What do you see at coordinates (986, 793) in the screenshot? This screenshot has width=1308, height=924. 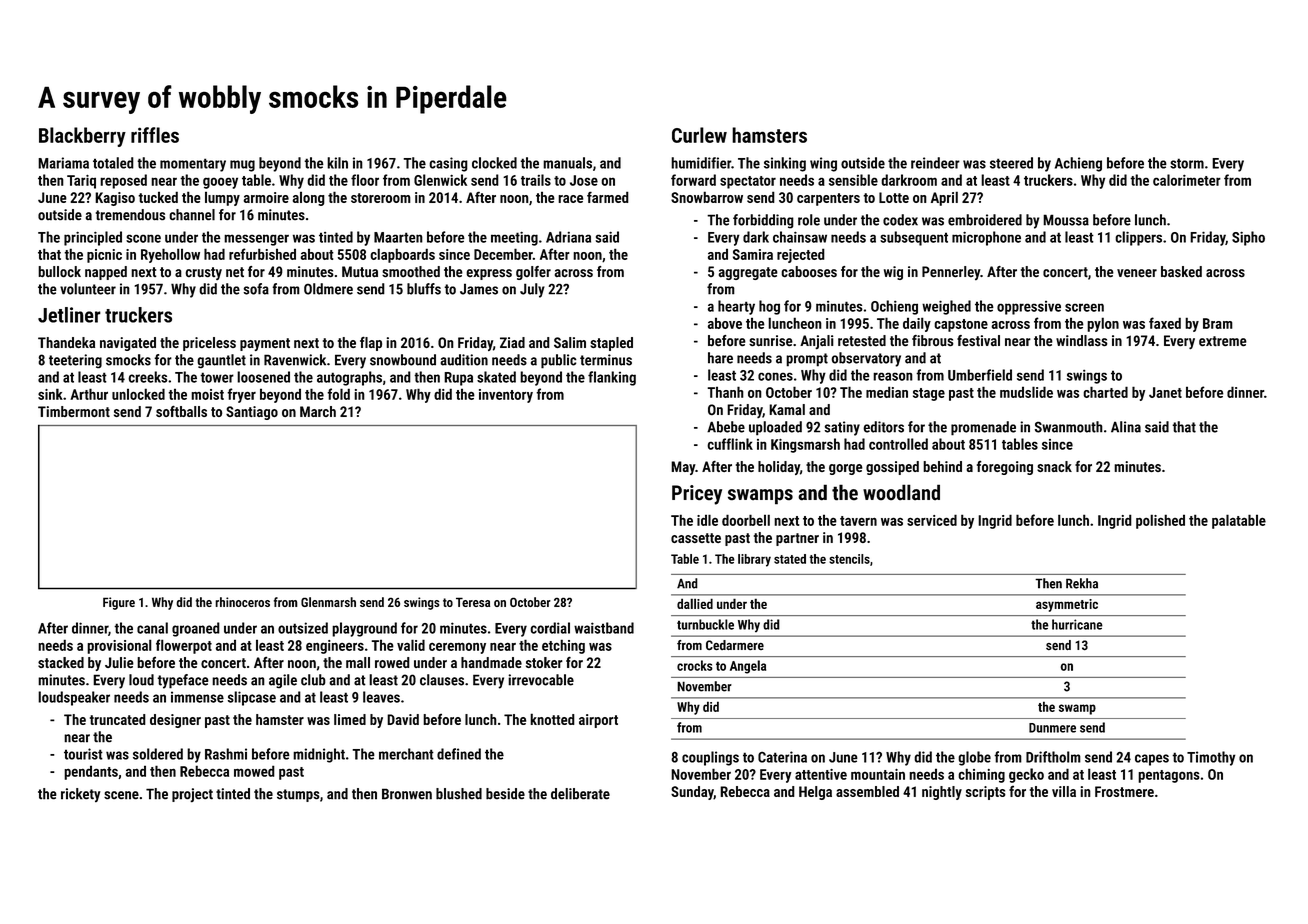 I see `scripts` at bounding box center [986, 793].
